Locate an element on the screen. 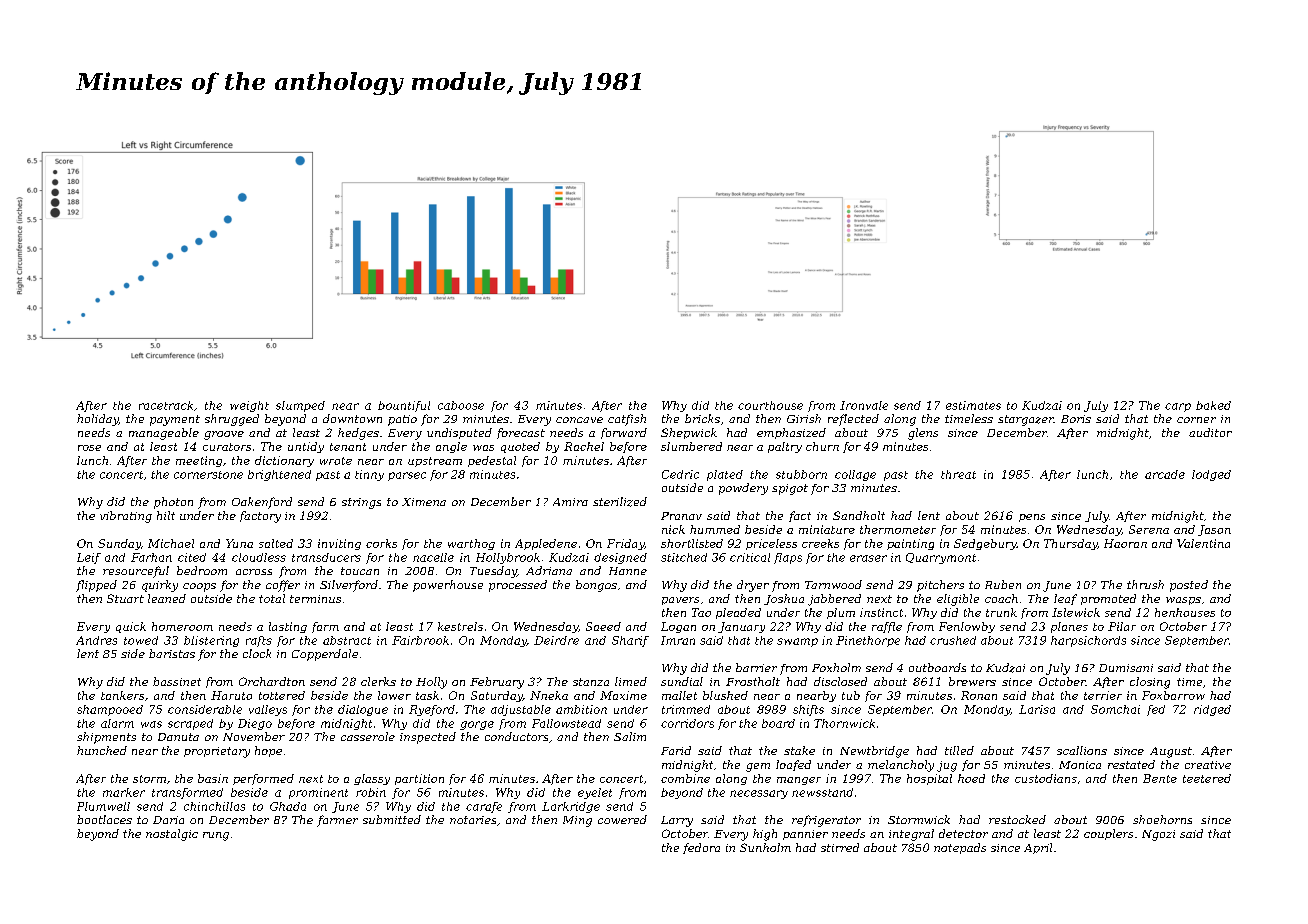 This screenshot has width=1308, height=924. photon is located at coordinates (173, 503).
